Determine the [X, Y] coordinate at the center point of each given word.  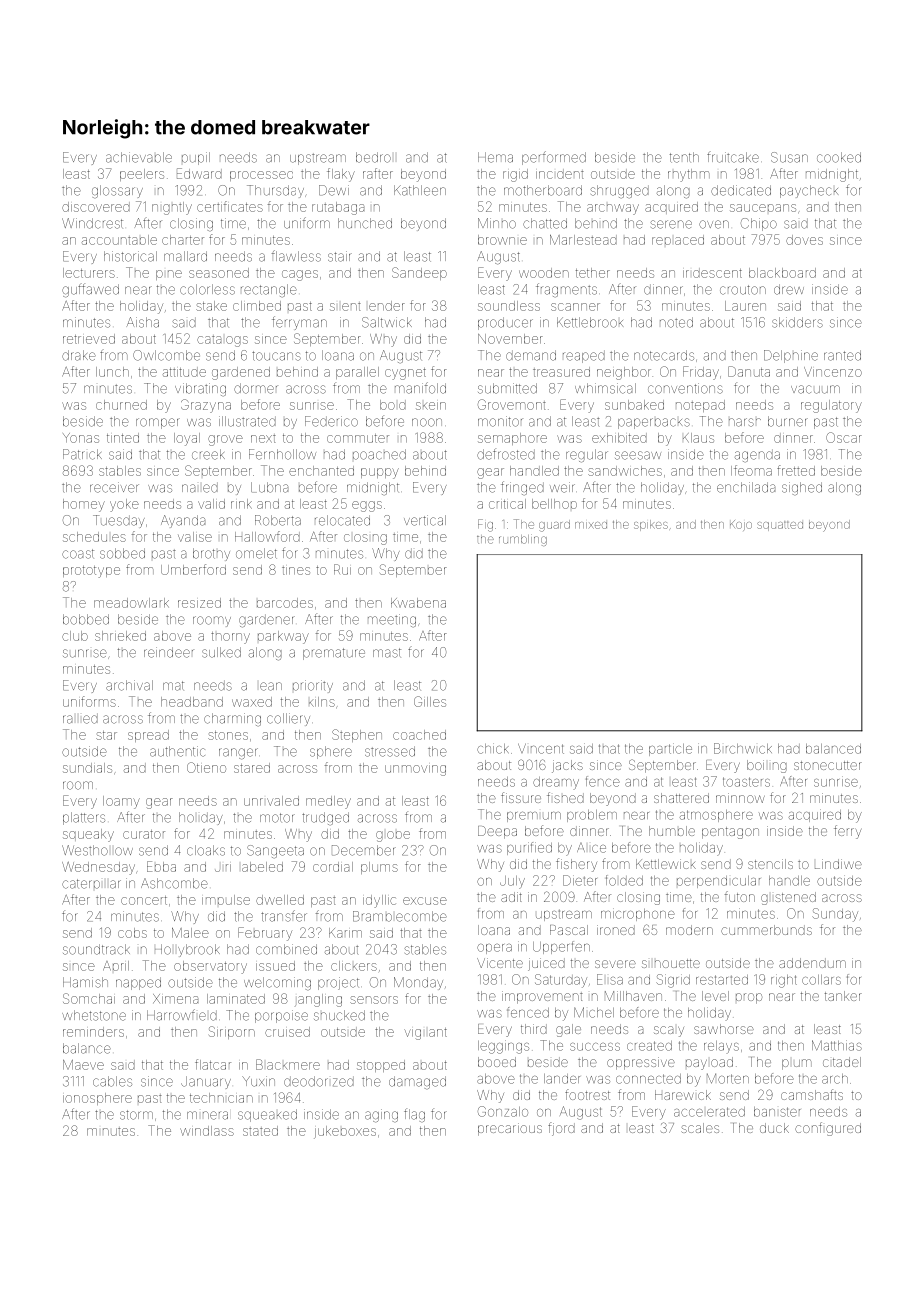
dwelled [280, 900]
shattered [681, 798]
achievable [139, 157]
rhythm [689, 175]
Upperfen [561, 947]
